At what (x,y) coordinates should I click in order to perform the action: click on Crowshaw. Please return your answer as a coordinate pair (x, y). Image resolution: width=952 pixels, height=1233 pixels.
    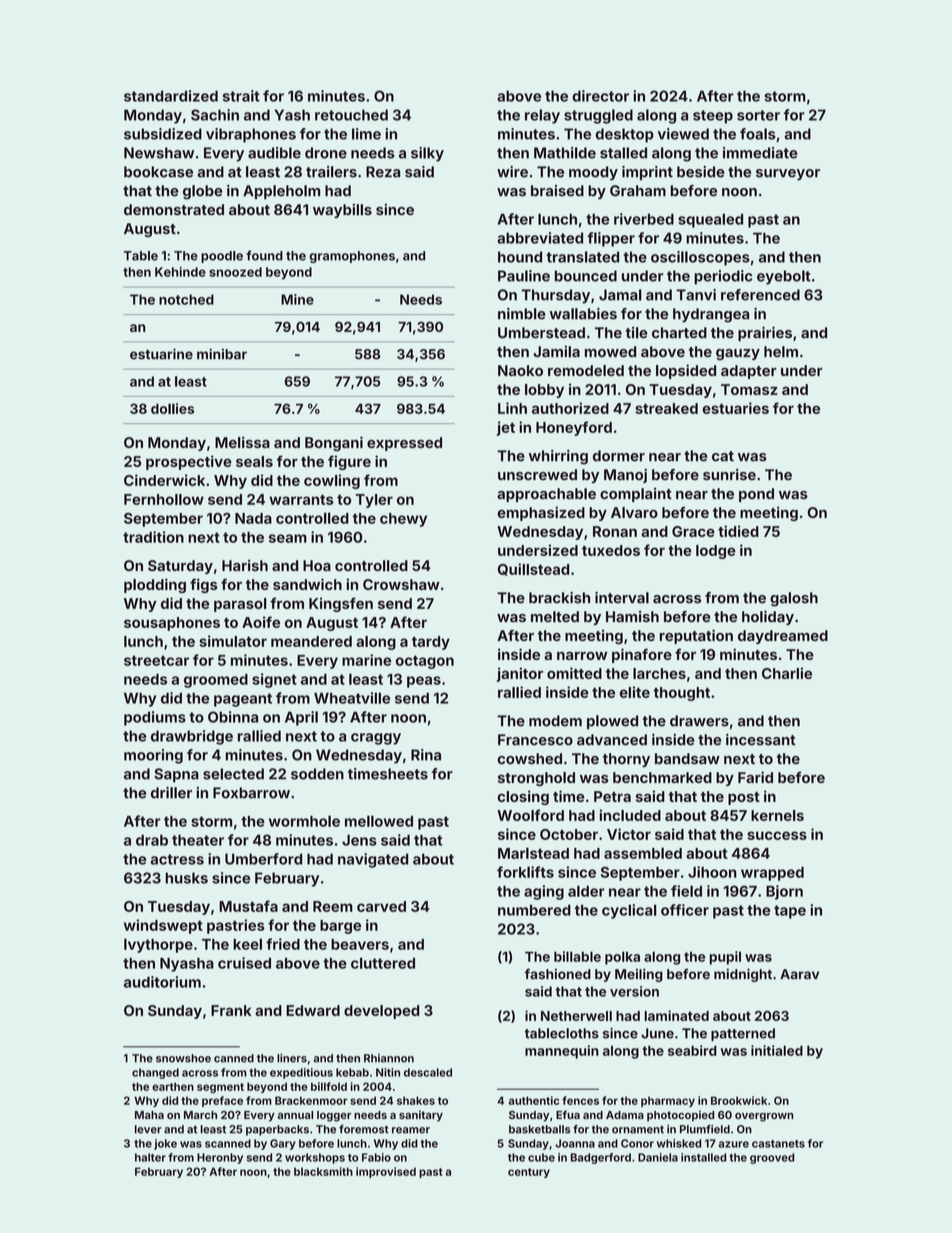
    Looking at the image, I should click on (401, 584).
